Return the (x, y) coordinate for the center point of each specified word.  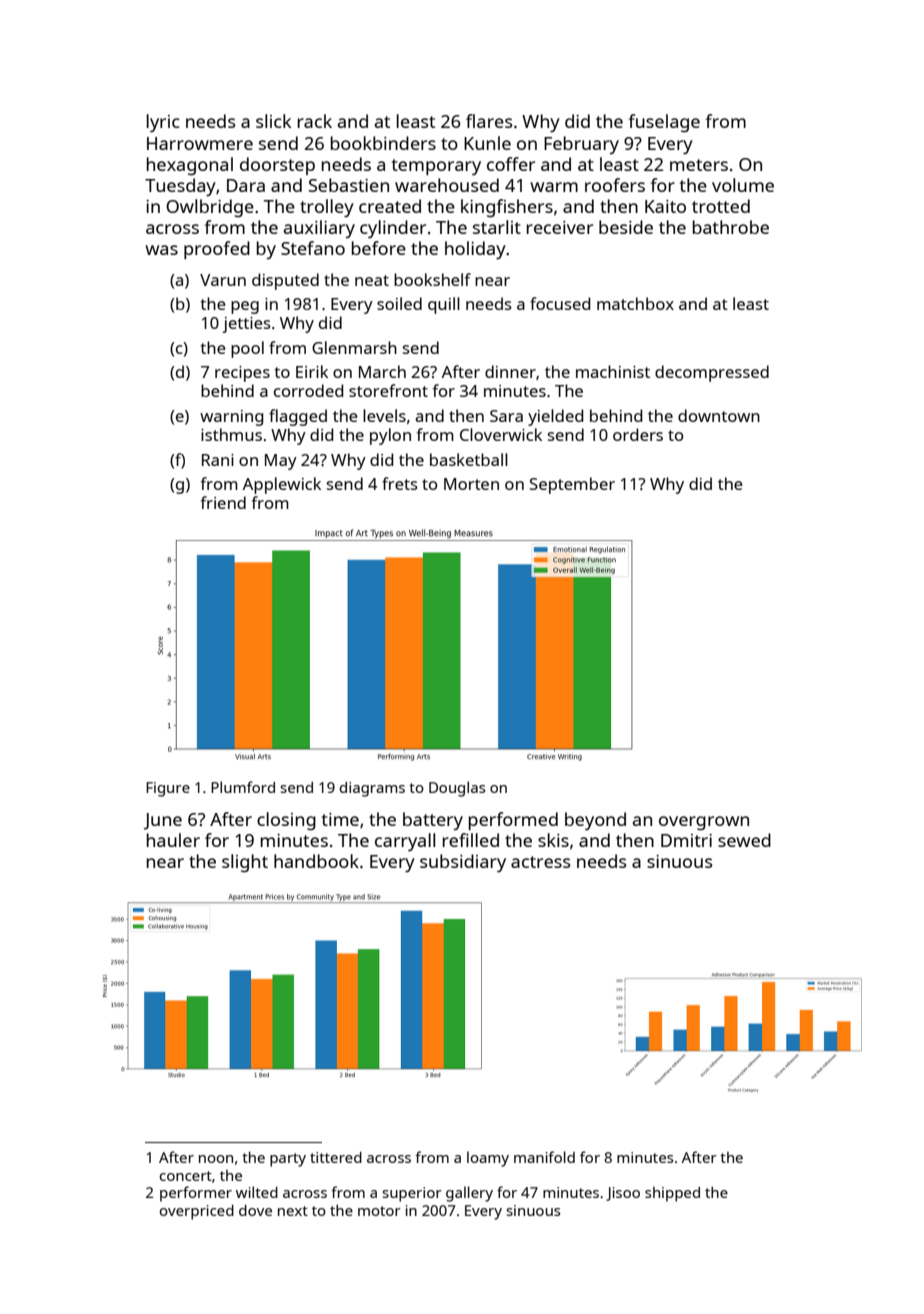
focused (560, 303)
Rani (218, 460)
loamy (488, 1159)
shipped (672, 1194)
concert (186, 1176)
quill (444, 305)
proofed (217, 250)
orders (638, 434)
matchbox (635, 303)
